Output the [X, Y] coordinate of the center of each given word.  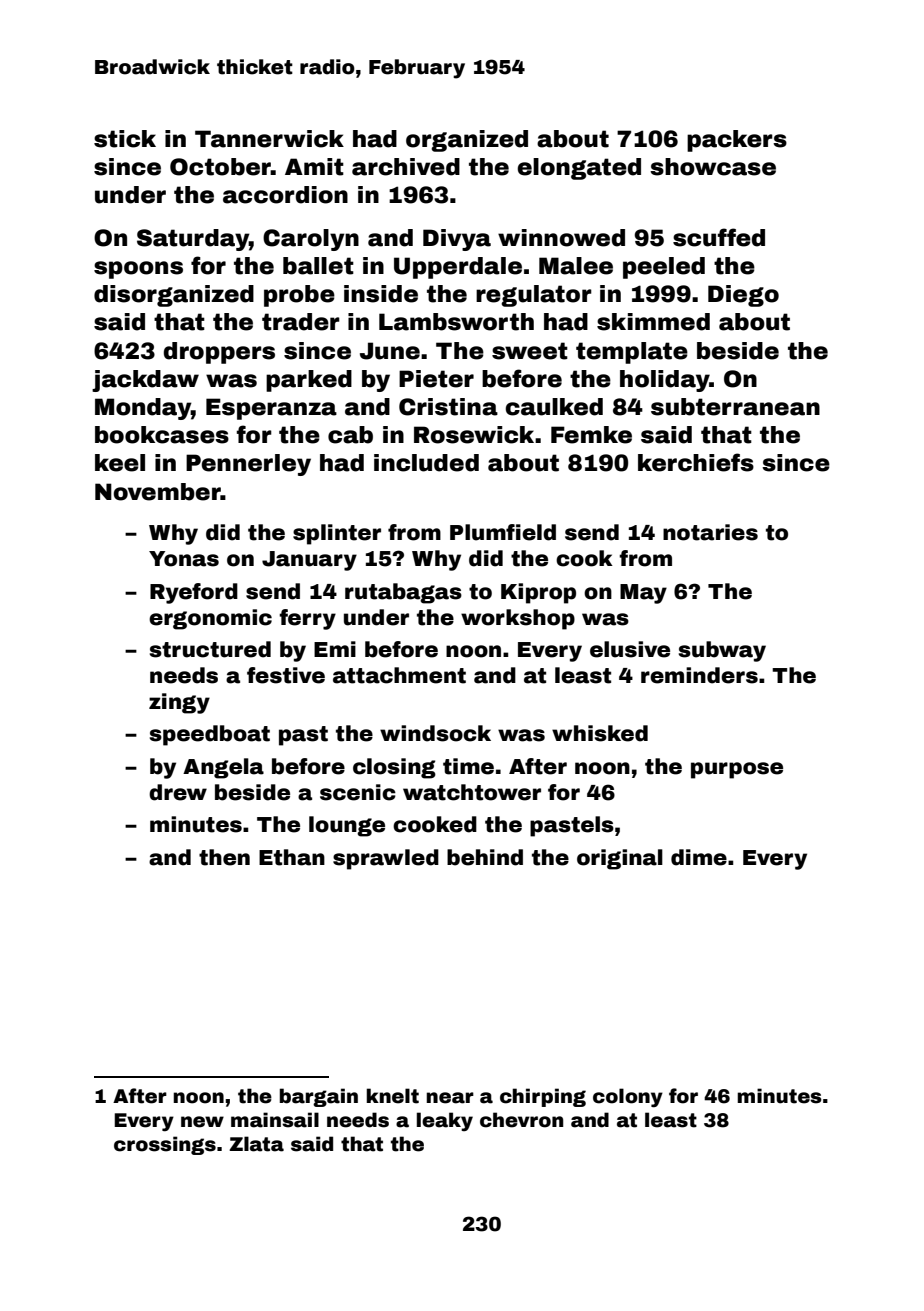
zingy [179, 703]
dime [699, 857]
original [620, 859]
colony [628, 1098]
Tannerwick [269, 139]
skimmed [653, 322]
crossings [165, 1145]
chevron [521, 1120]
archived [406, 167]
